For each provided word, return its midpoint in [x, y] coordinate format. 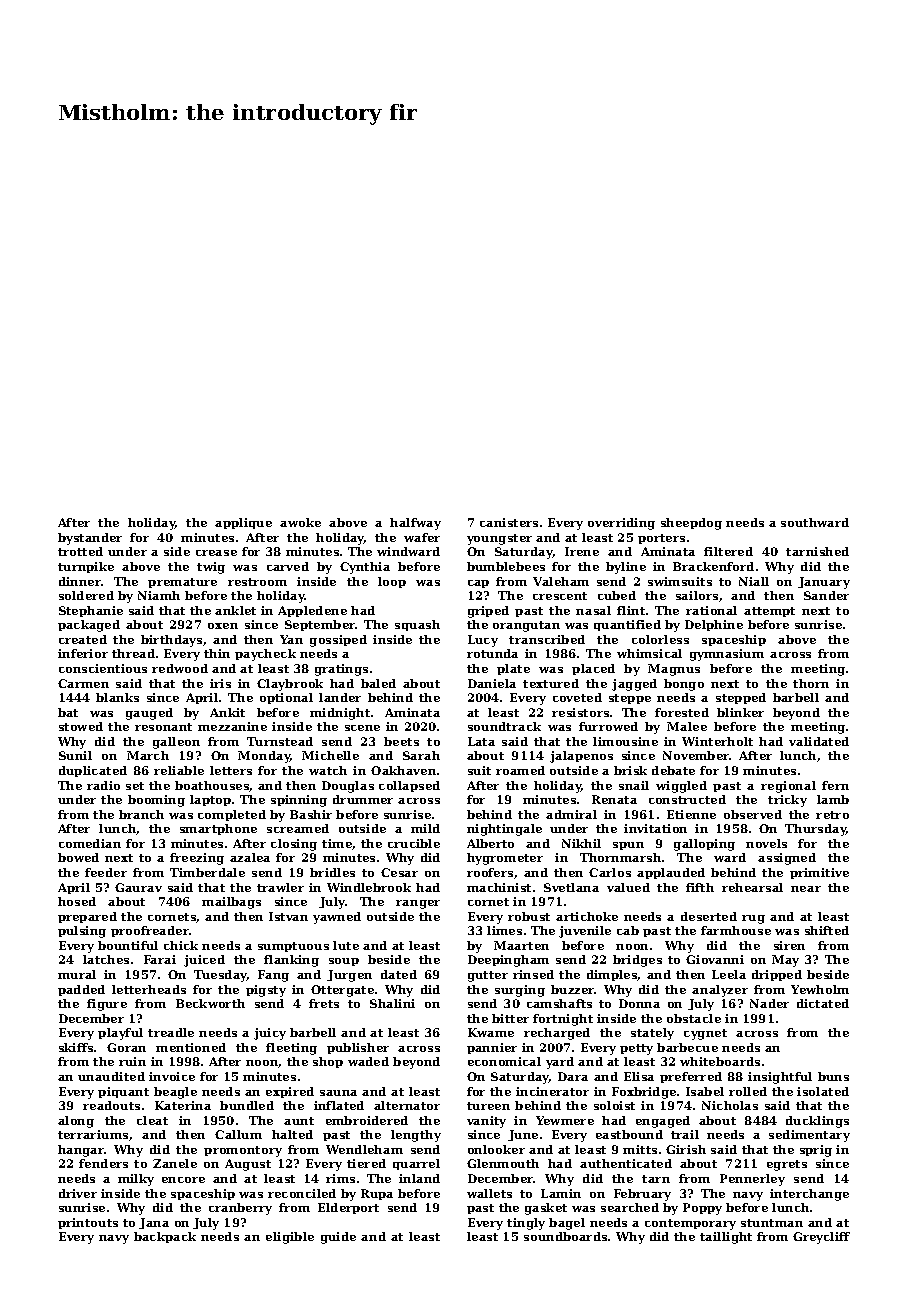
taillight [726, 1238]
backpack [165, 1237]
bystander [90, 539]
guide [338, 1238]
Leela [729, 974]
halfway [415, 524]
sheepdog [691, 524]
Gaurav [138, 887]
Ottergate [342, 991]
